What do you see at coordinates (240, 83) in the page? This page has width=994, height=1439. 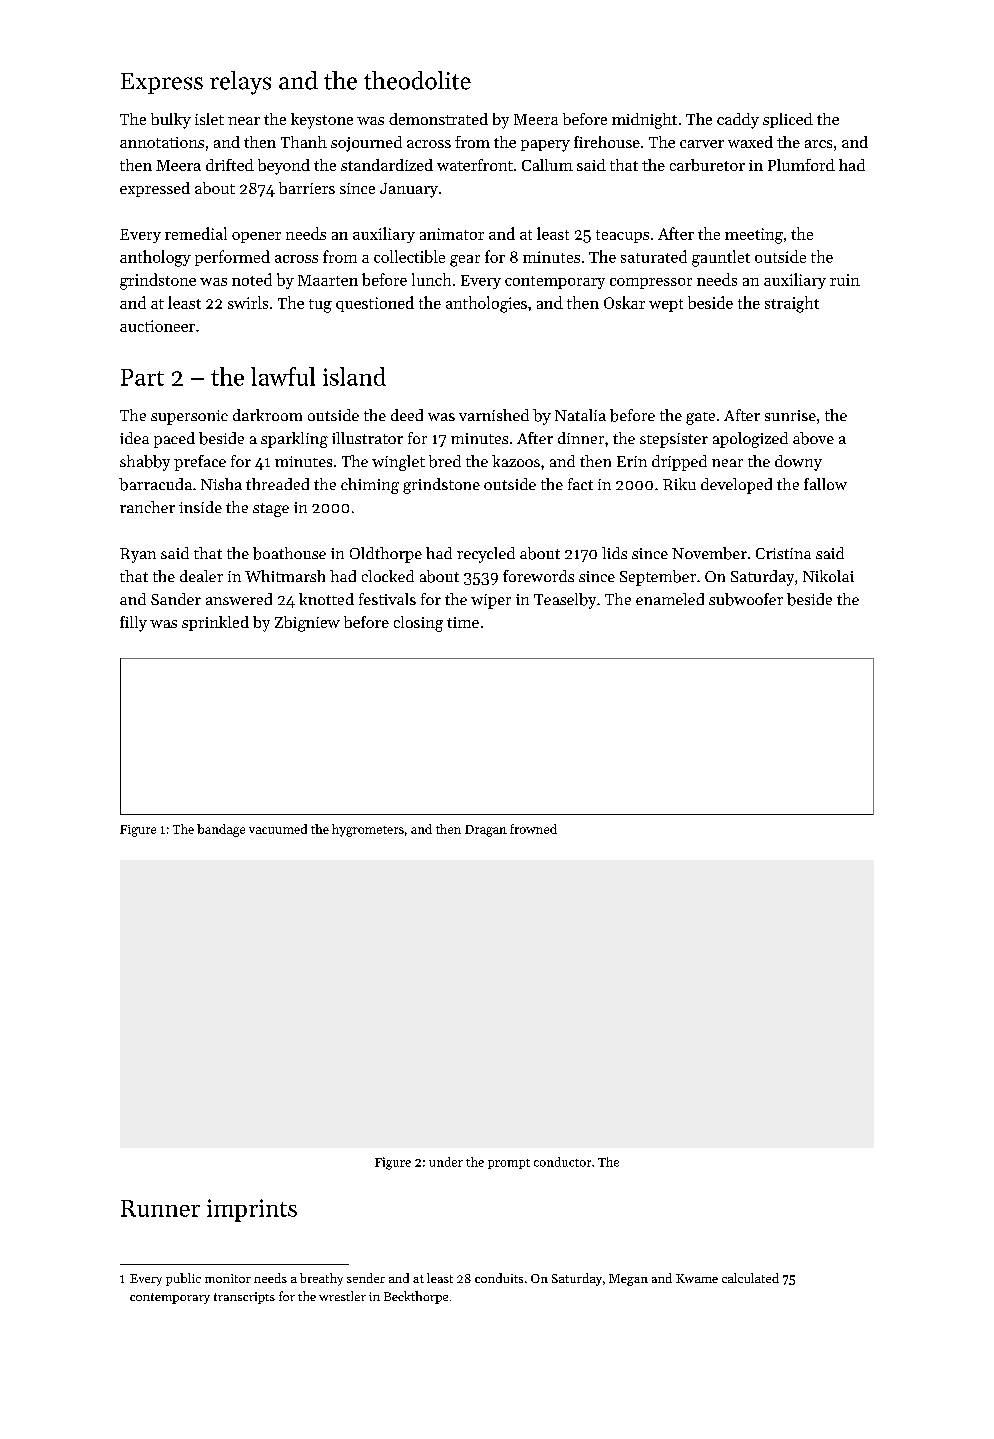 I see `relays` at bounding box center [240, 83].
